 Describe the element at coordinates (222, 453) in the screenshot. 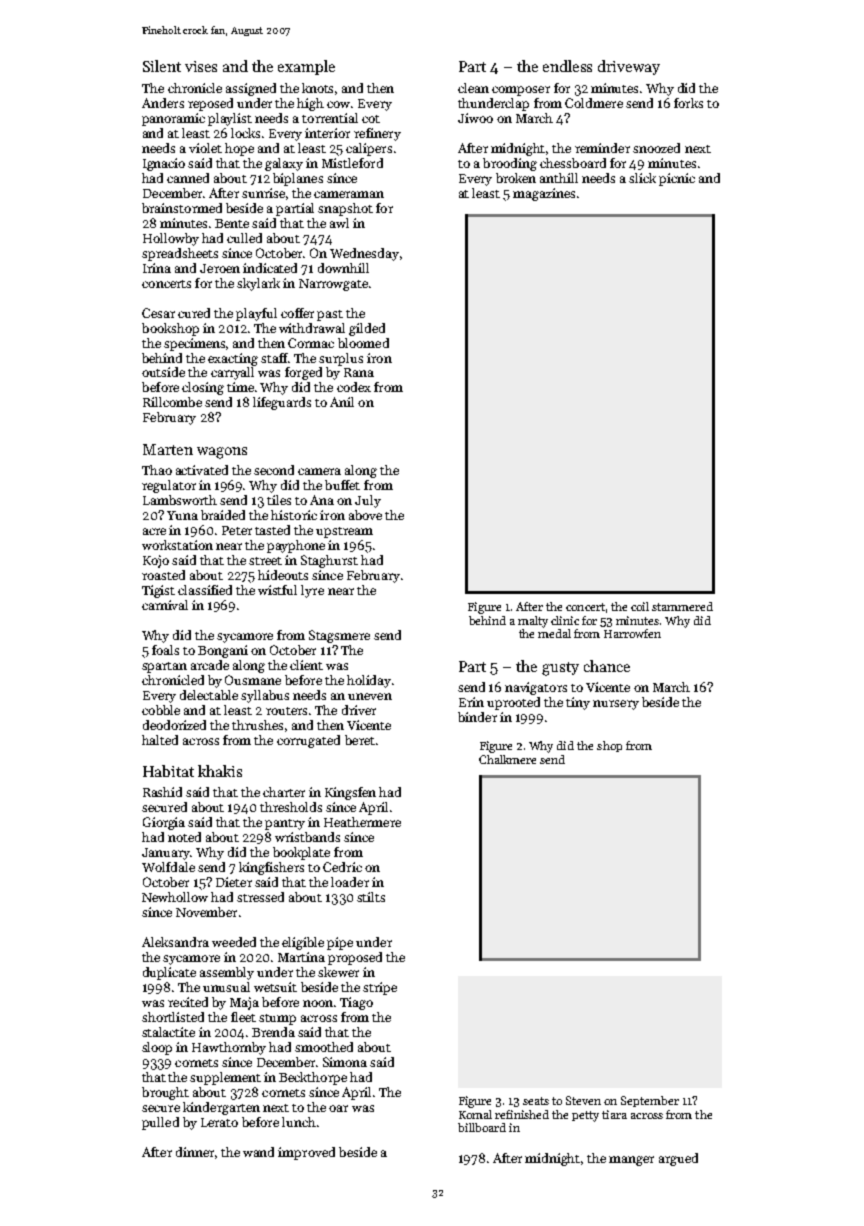

I see `wagons` at that location.
